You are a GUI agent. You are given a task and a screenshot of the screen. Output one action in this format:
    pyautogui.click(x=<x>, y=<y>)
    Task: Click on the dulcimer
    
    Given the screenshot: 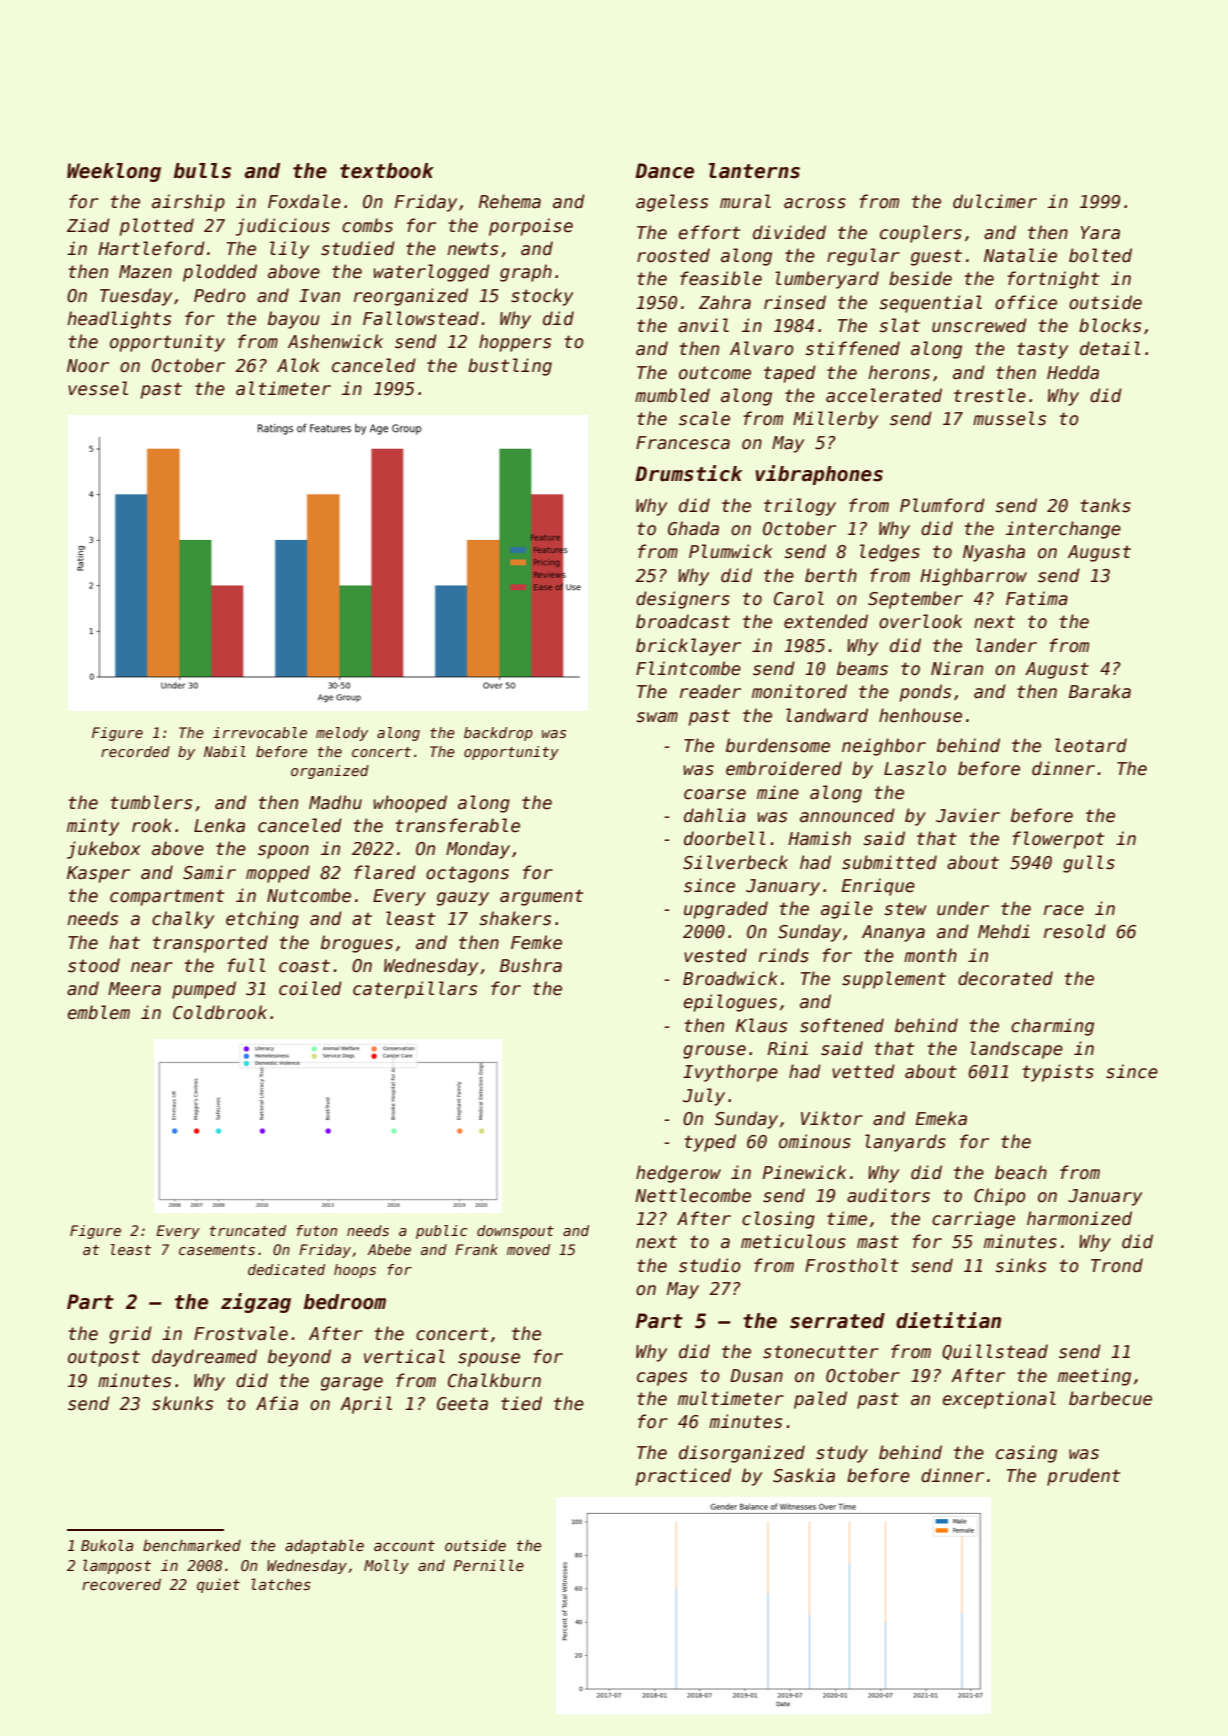 What is the action you would take?
    pyautogui.click(x=995, y=201)
